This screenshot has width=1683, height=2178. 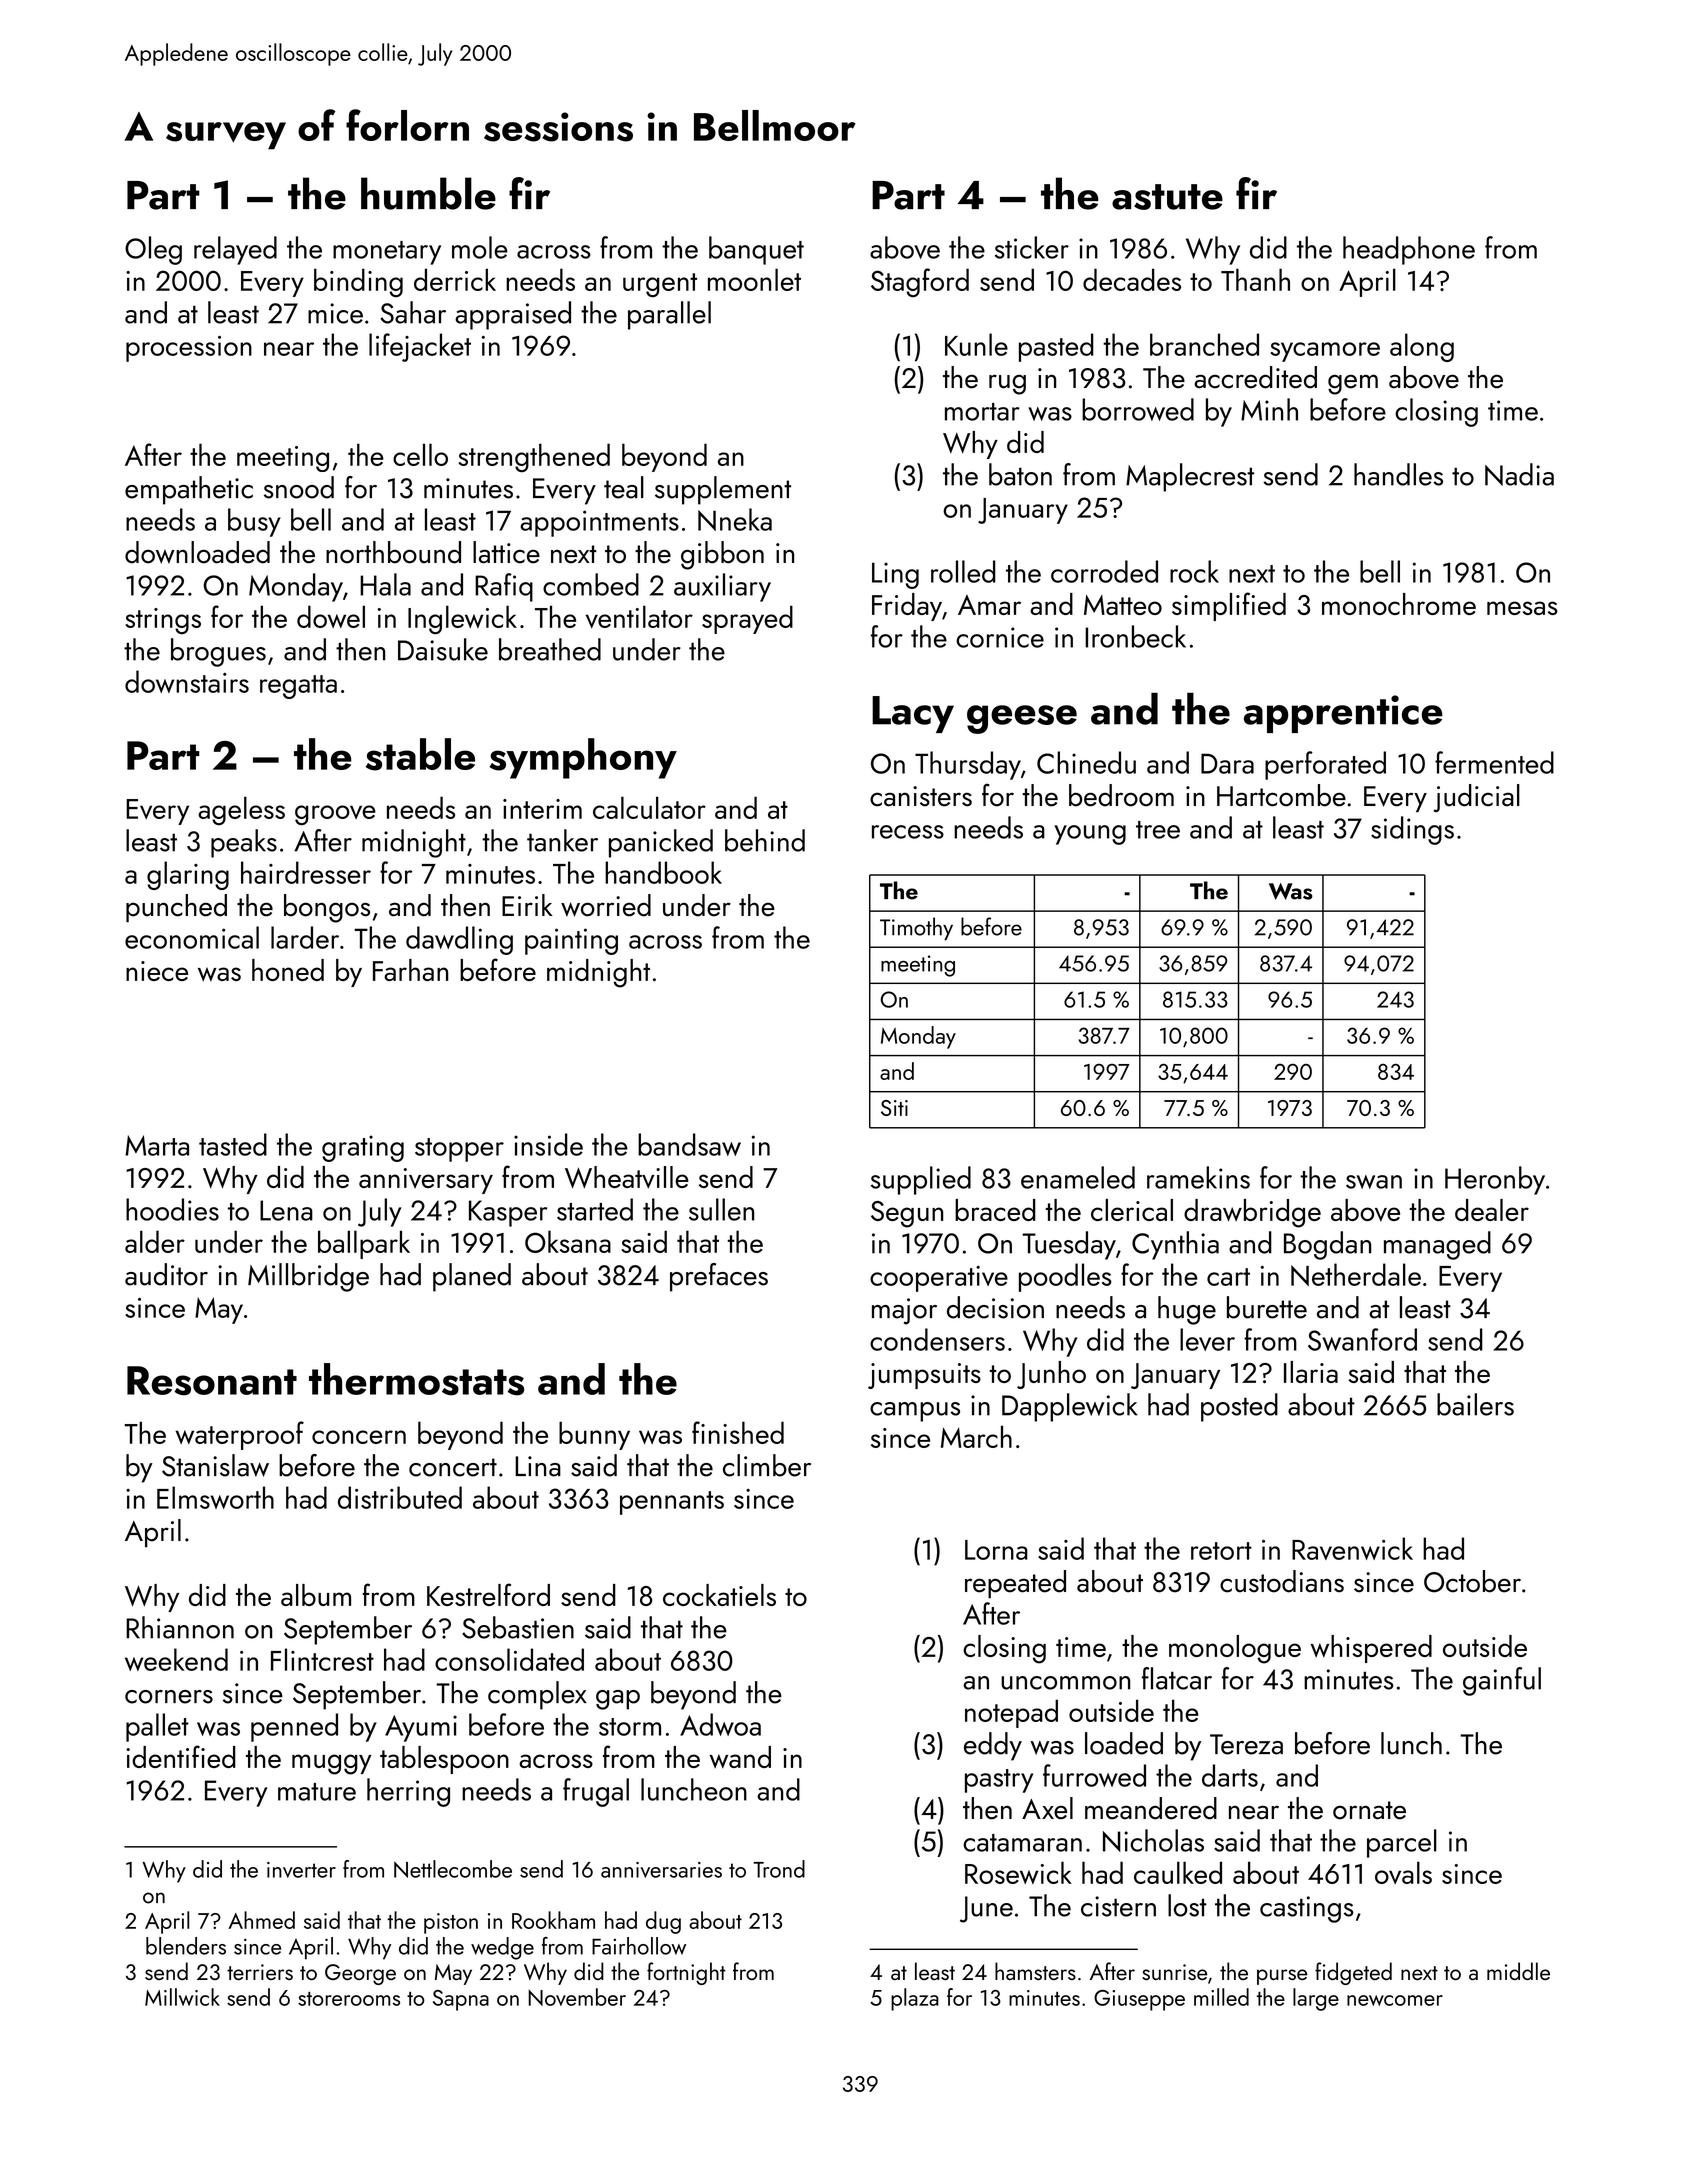 What do you see at coordinates (1412, 830) in the screenshot?
I see `sidings` at bounding box center [1412, 830].
